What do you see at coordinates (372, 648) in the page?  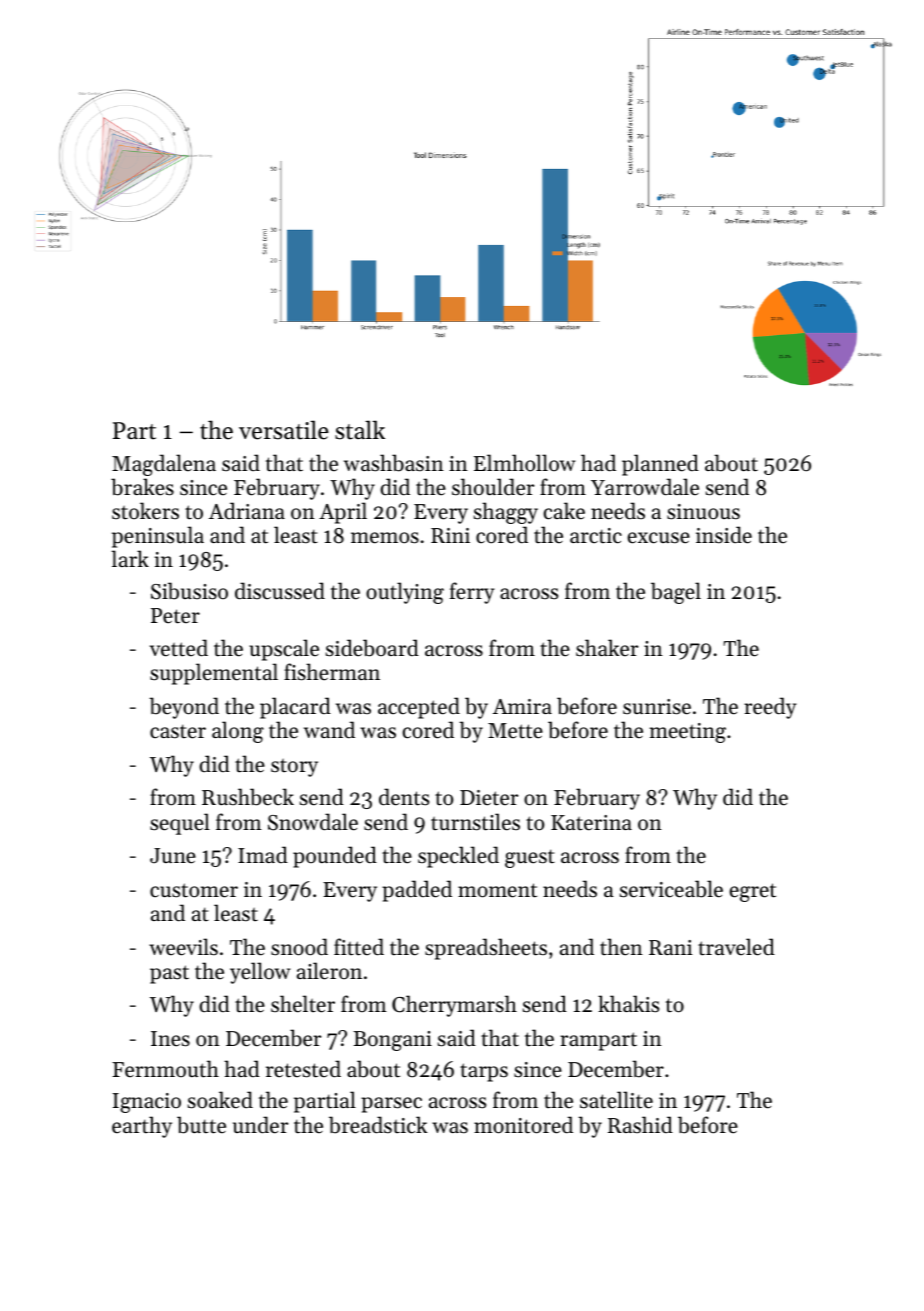 I see `sideboard` at bounding box center [372, 648].
